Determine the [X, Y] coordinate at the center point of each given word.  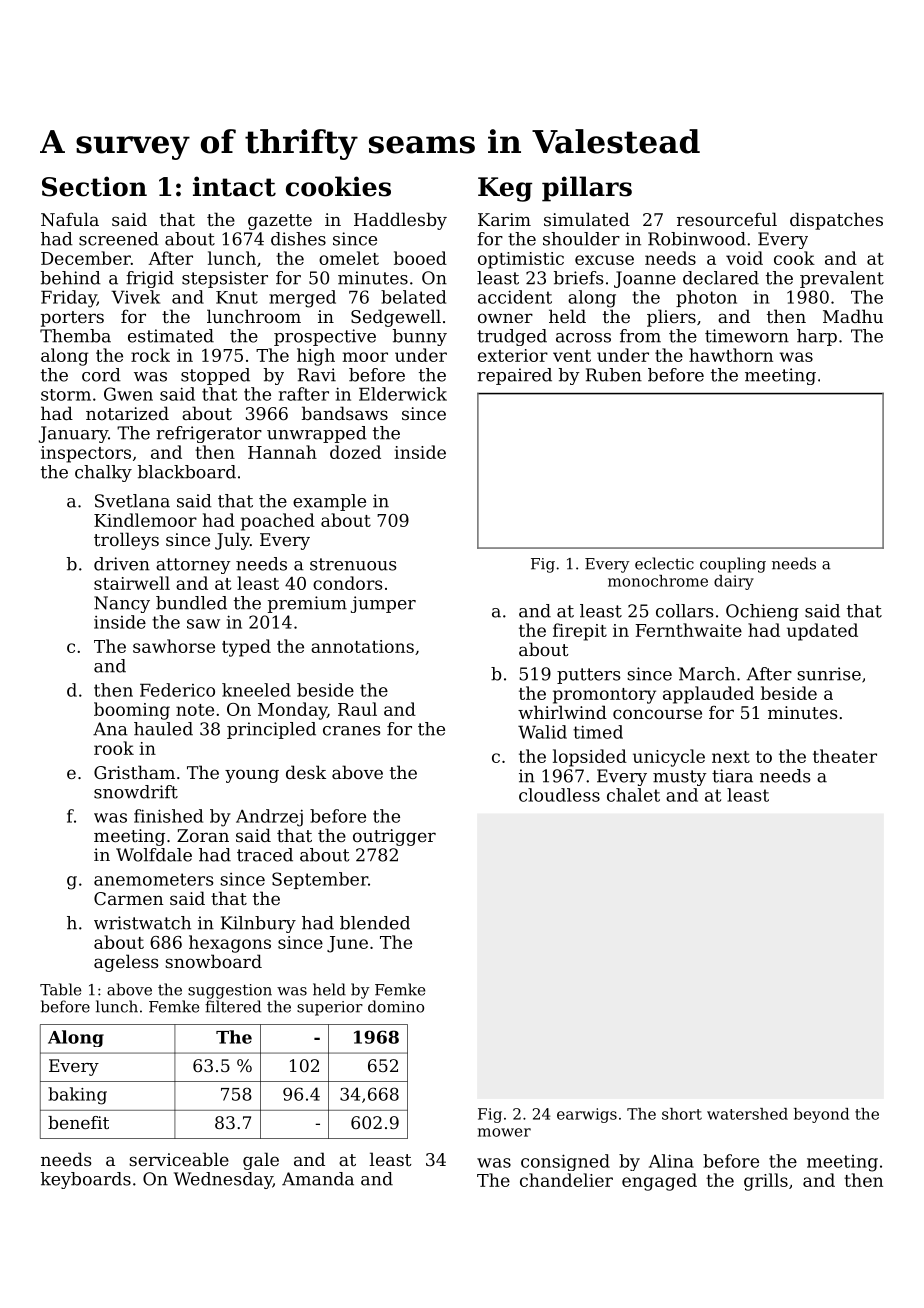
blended [375, 923]
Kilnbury [258, 924]
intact [234, 186]
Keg [505, 189]
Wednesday [223, 1180]
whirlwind [562, 712]
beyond [821, 1115]
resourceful [727, 219]
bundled [191, 603]
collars [685, 611]
